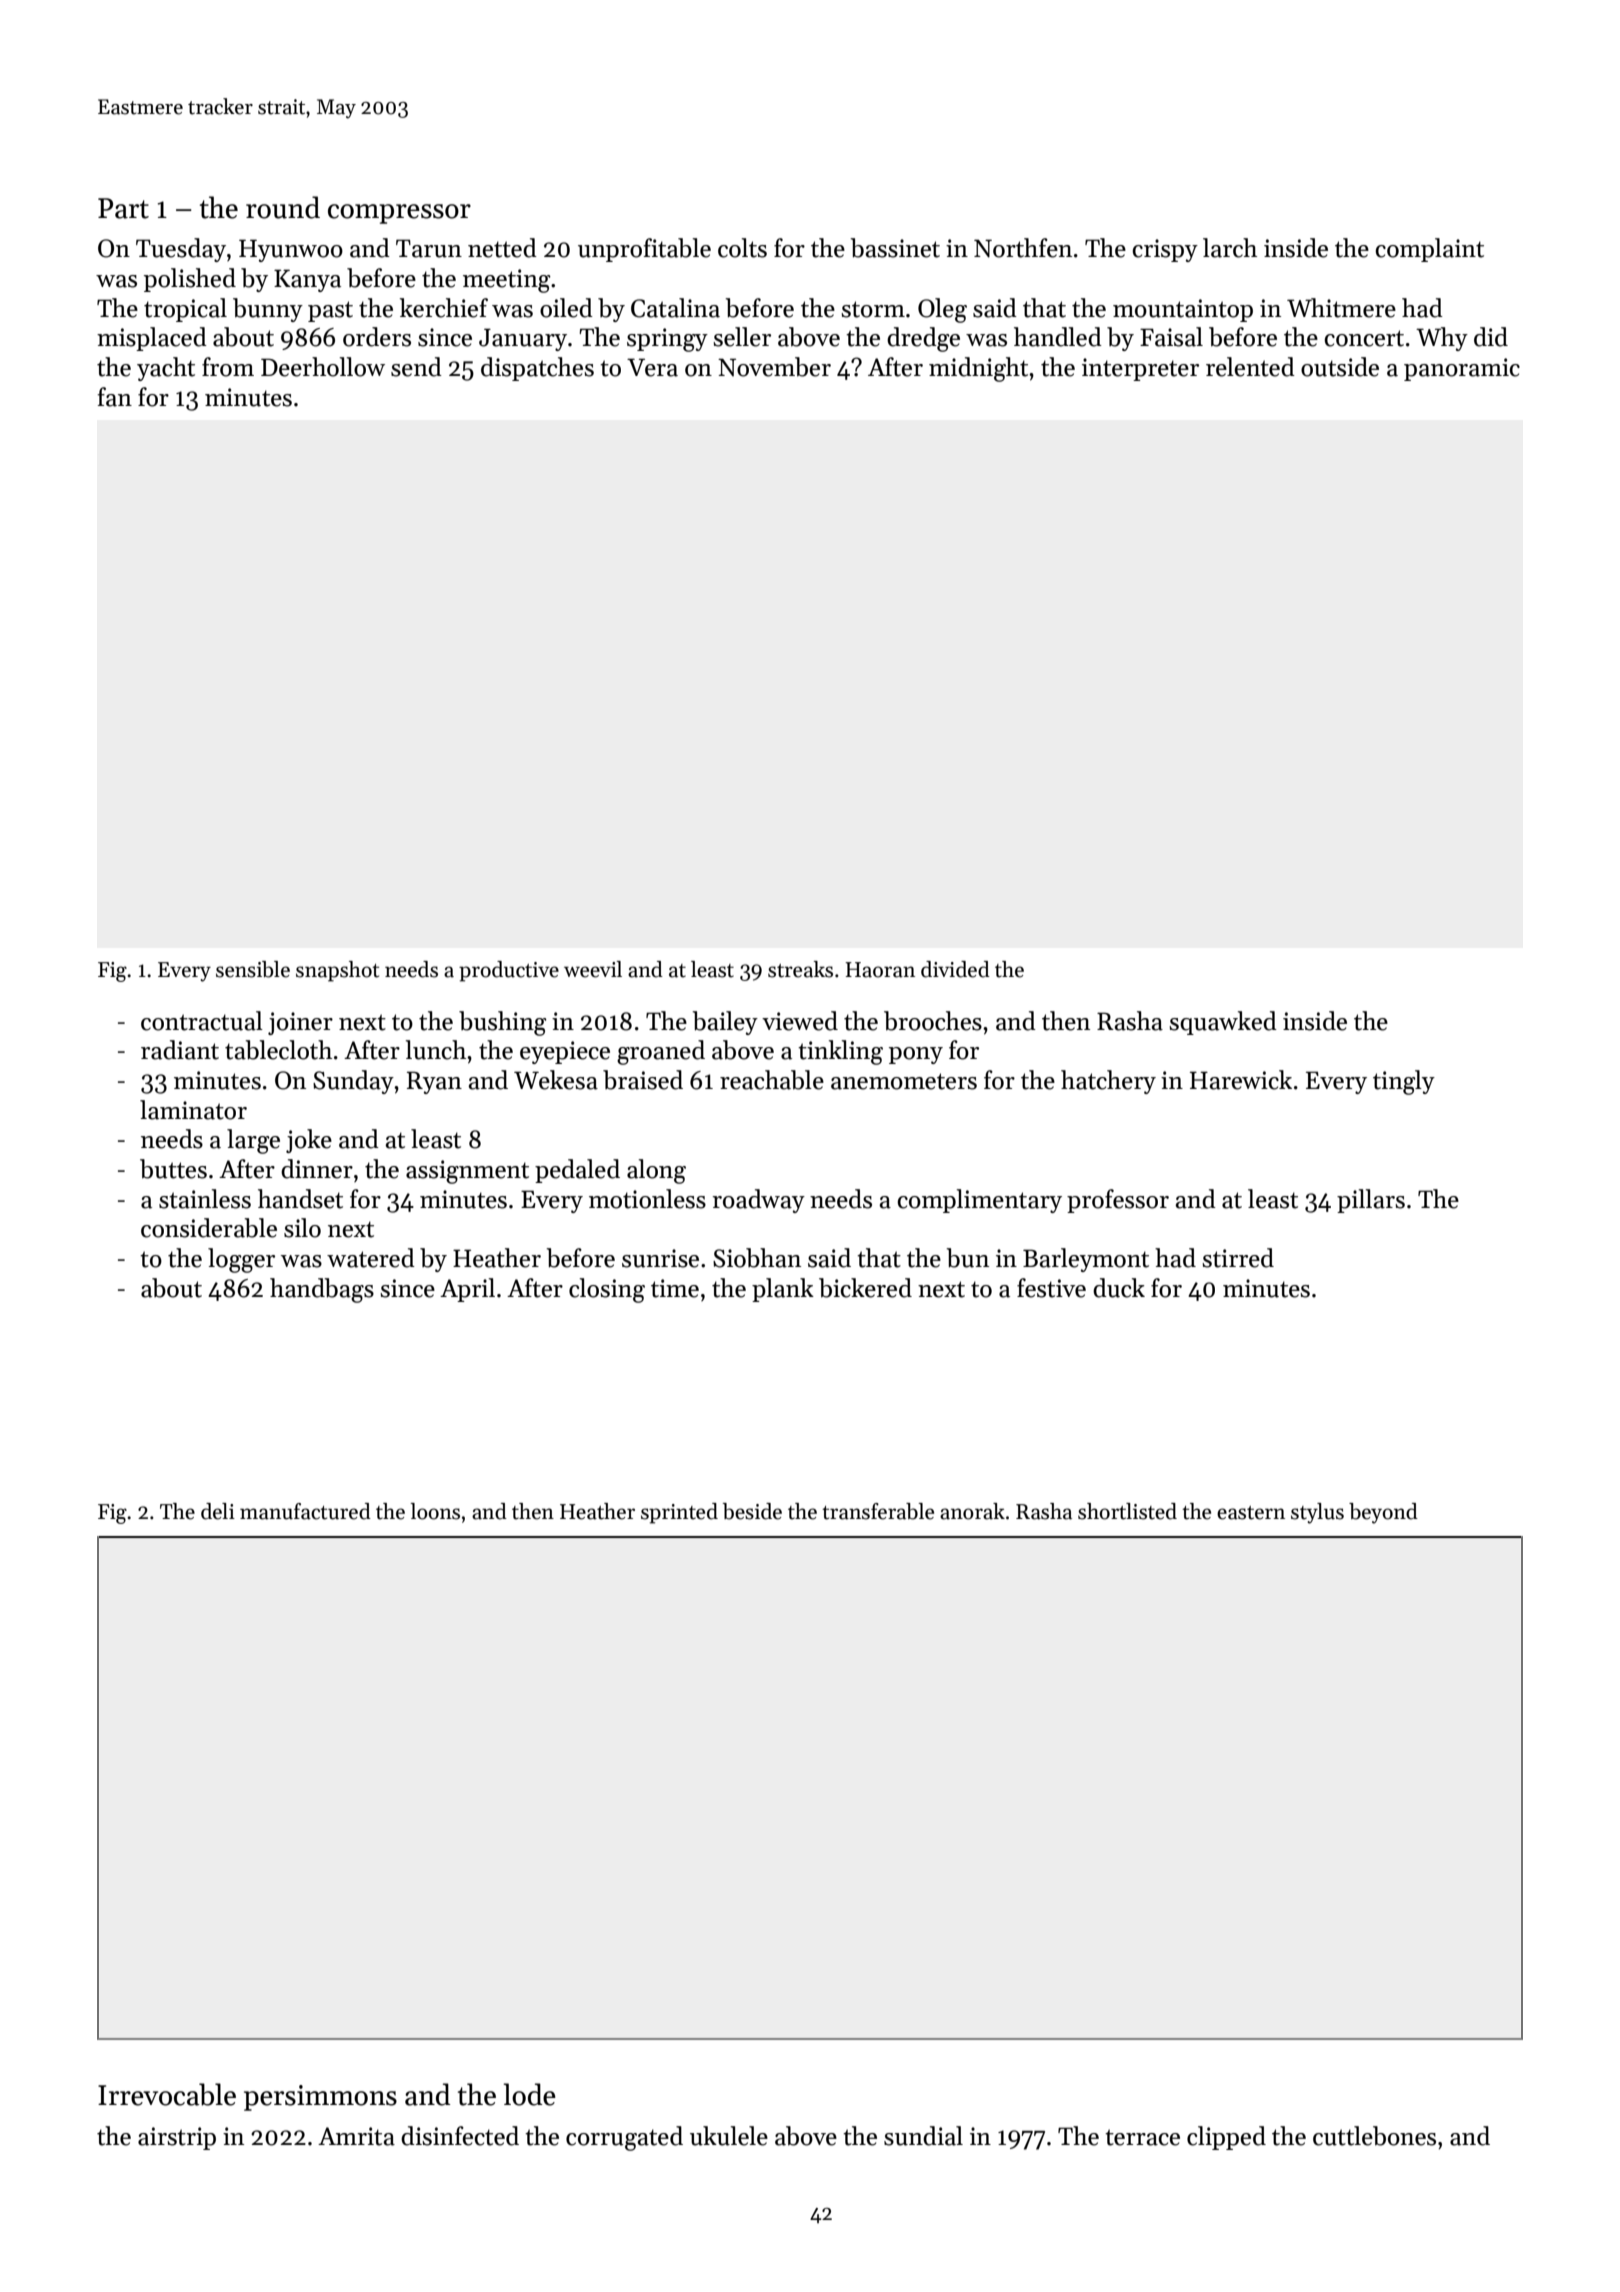 The image size is (1620, 2292). What do you see at coordinates (1223, 1023) in the document?
I see `squawked` at bounding box center [1223, 1023].
